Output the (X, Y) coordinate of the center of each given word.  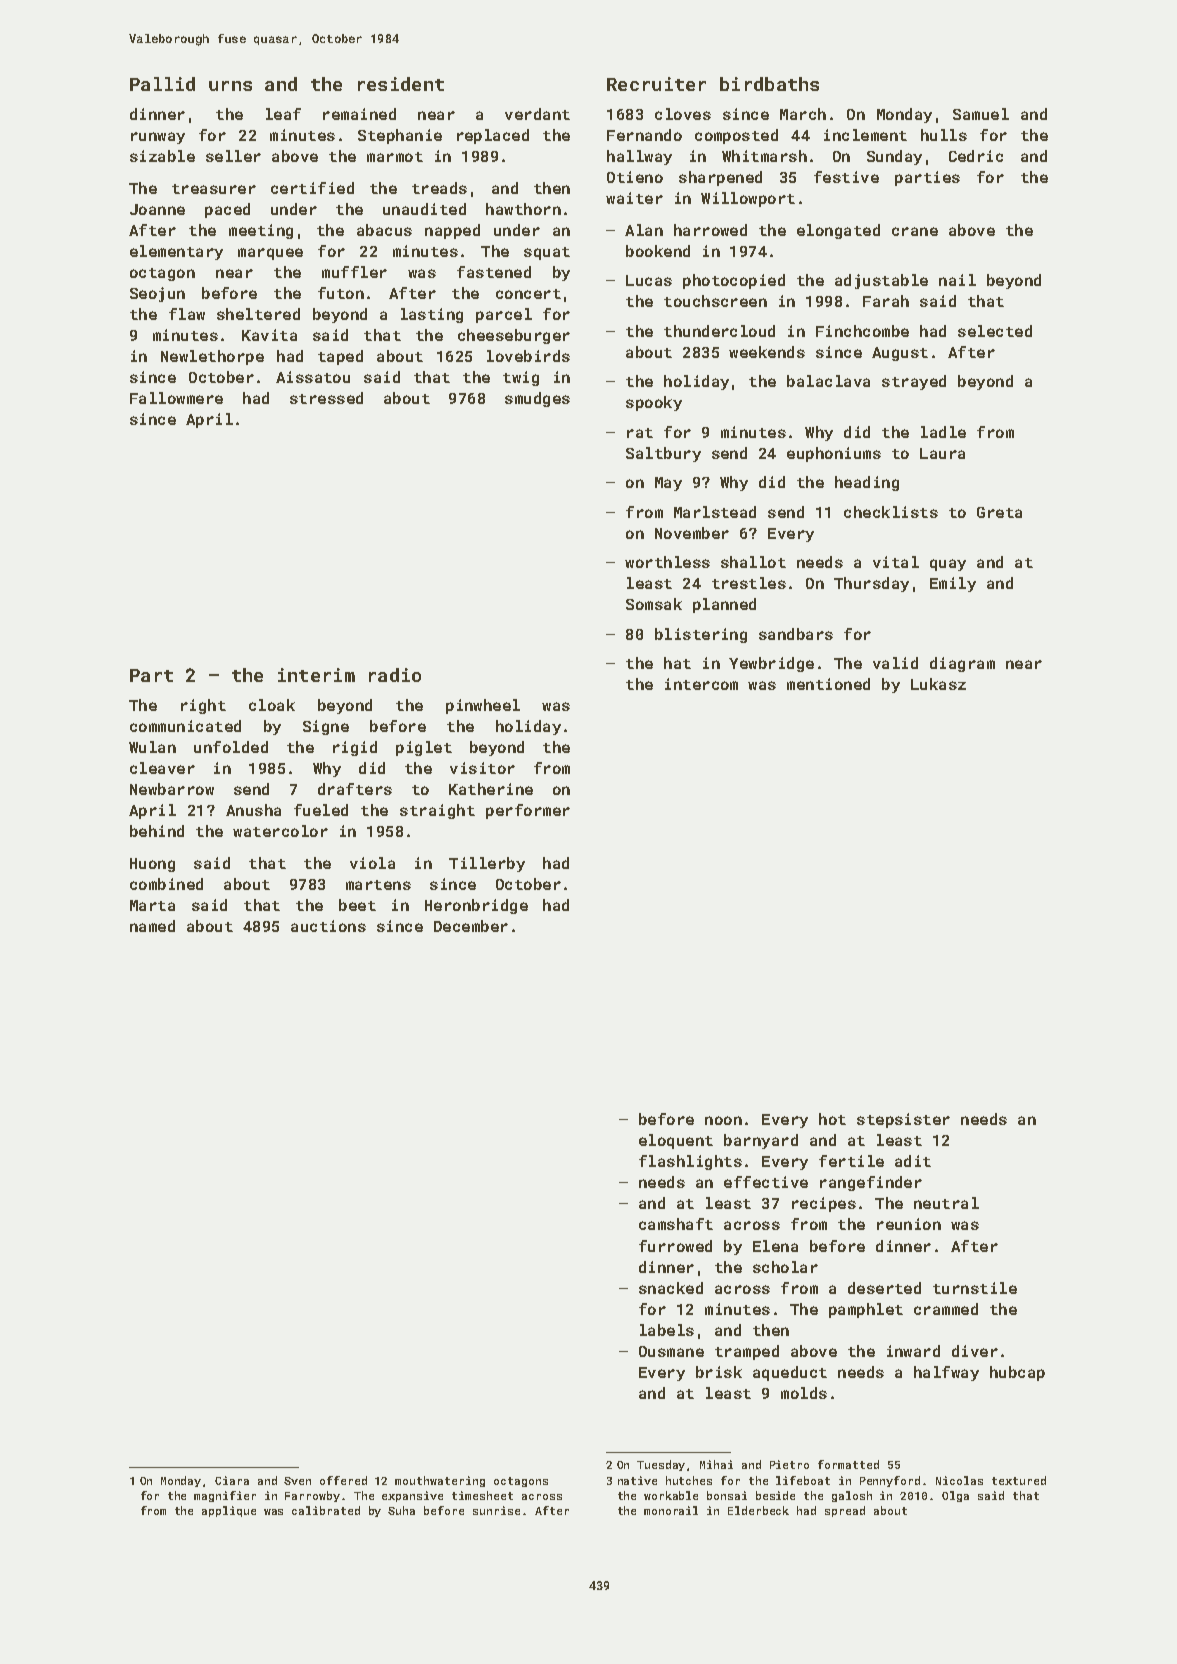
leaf (283, 114)
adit (913, 1161)
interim (316, 675)
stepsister (903, 1120)
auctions (328, 926)
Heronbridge (476, 906)
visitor (482, 768)
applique (229, 1511)
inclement (865, 135)
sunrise (496, 1510)
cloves (683, 114)
